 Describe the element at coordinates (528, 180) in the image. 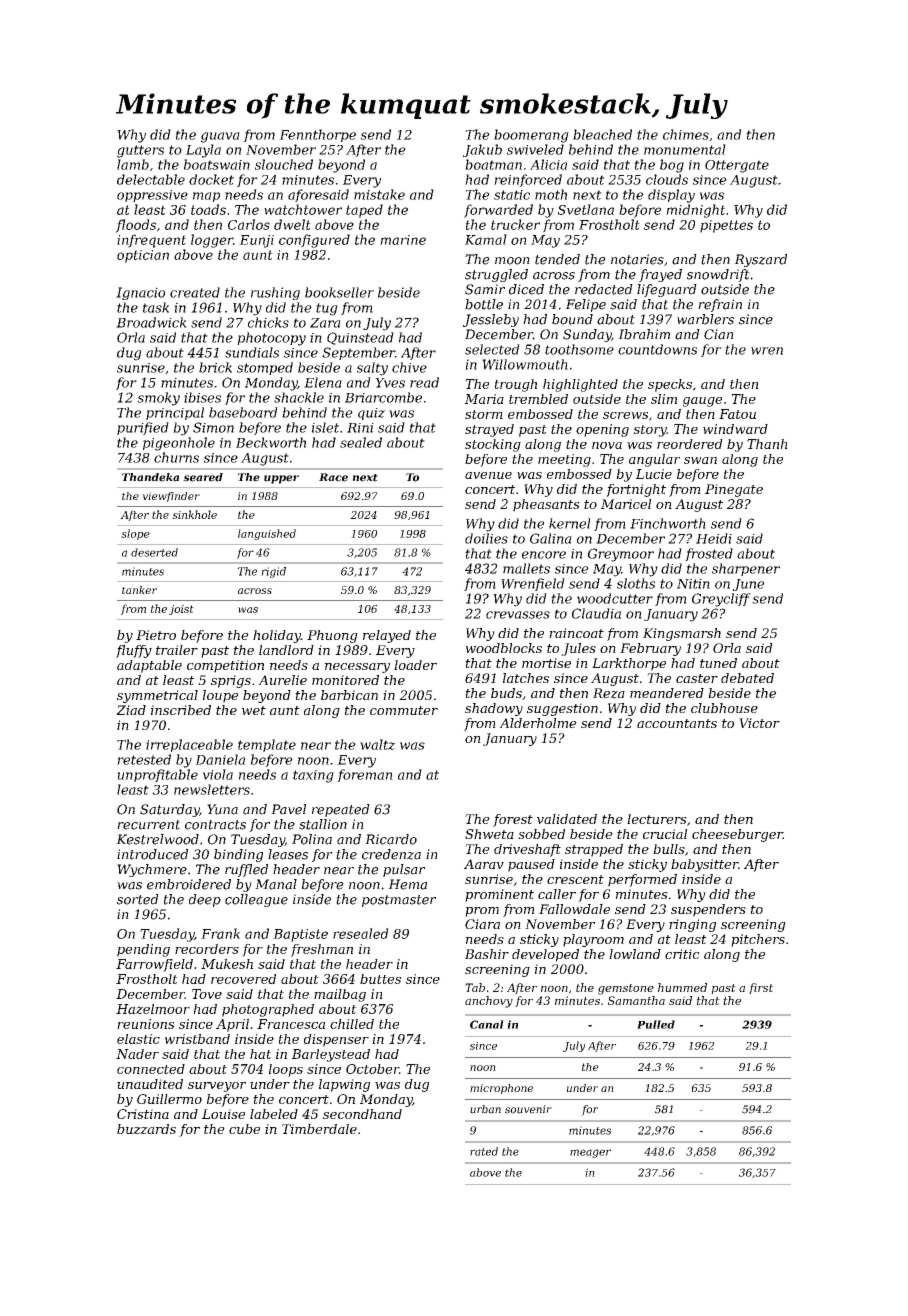

I see `reinforced` at that location.
